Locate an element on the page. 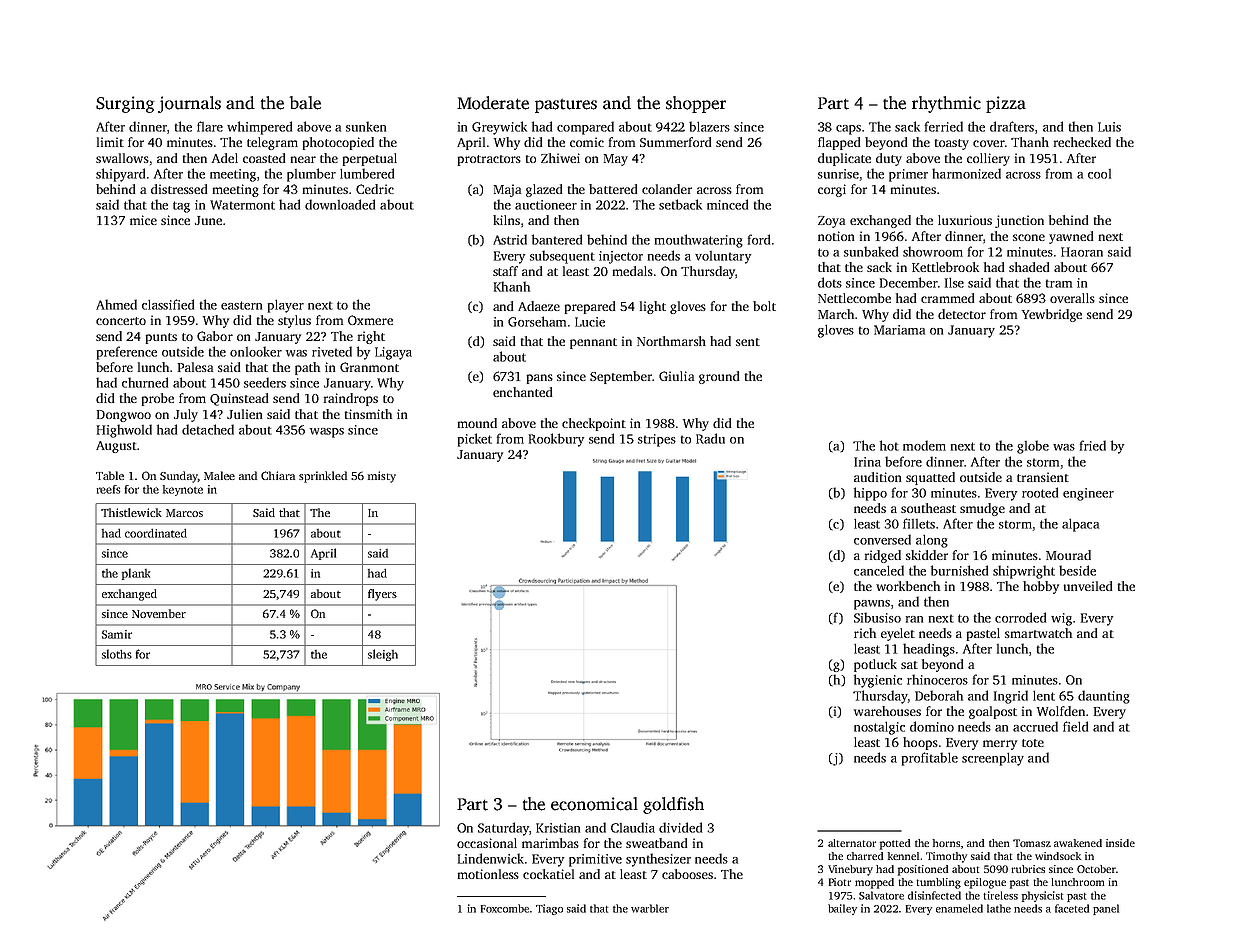 Image resolution: width=1233 pixels, height=952 pixels. junction is located at coordinates (1019, 221).
